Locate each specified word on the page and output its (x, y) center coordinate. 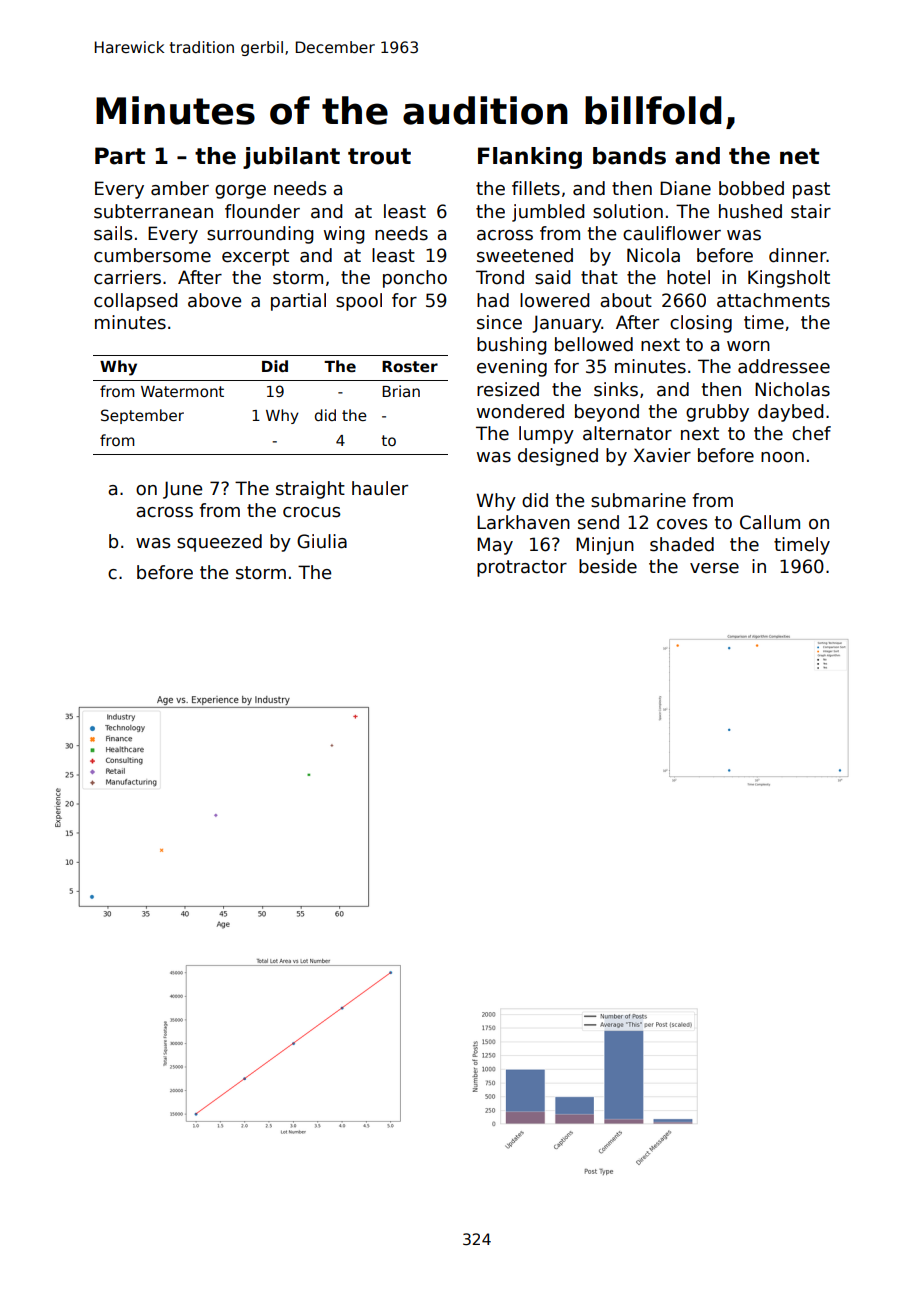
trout (379, 156)
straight (310, 490)
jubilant (291, 158)
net (799, 156)
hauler (380, 488)
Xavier (662, 455)
